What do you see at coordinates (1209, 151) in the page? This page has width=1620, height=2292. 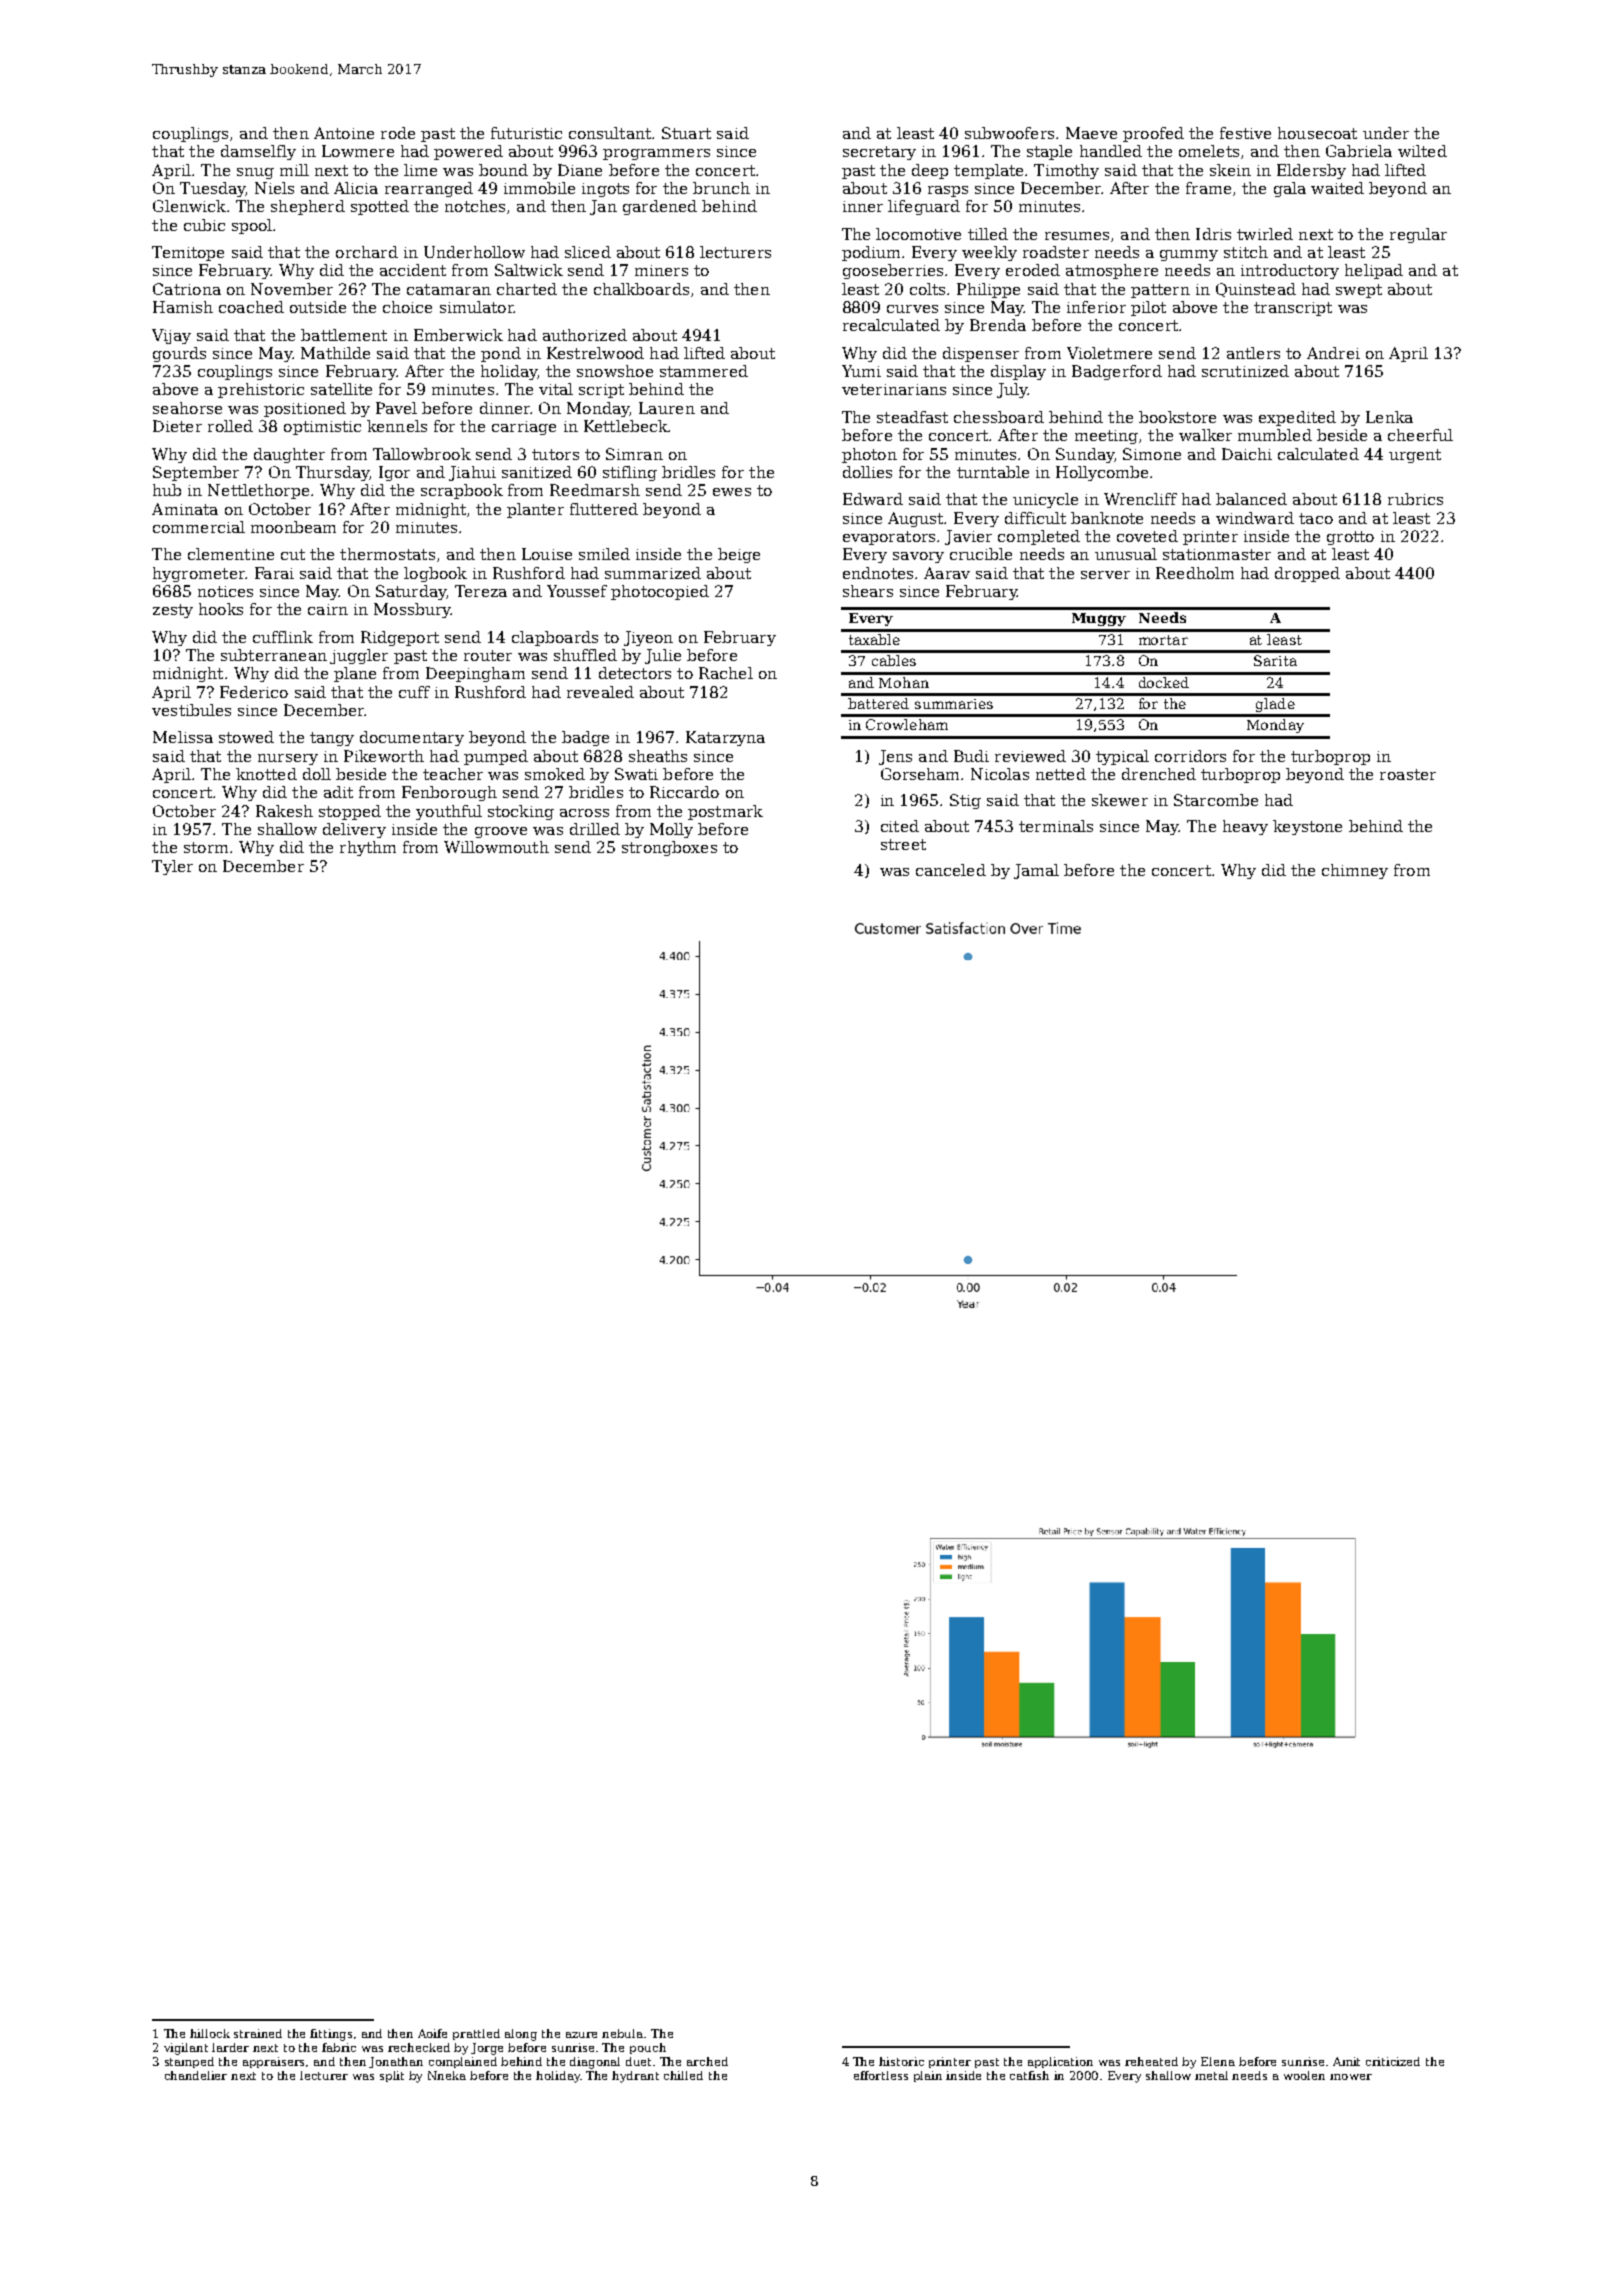 I see `omelets` at bounding box center [1209, 151].
